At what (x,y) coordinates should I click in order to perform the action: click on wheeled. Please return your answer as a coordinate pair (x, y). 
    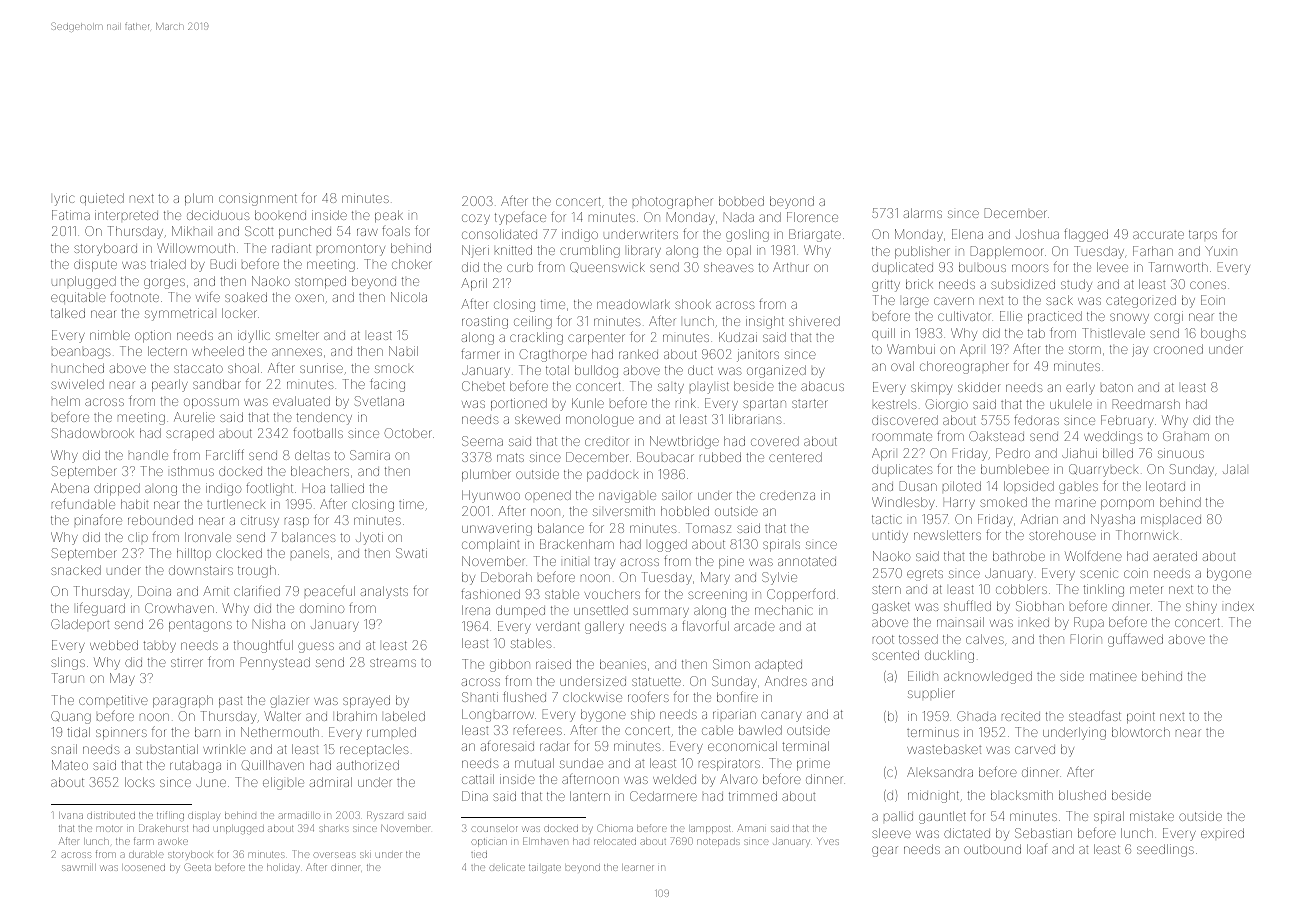
    Looking at the image, I should click on (218, 351).
